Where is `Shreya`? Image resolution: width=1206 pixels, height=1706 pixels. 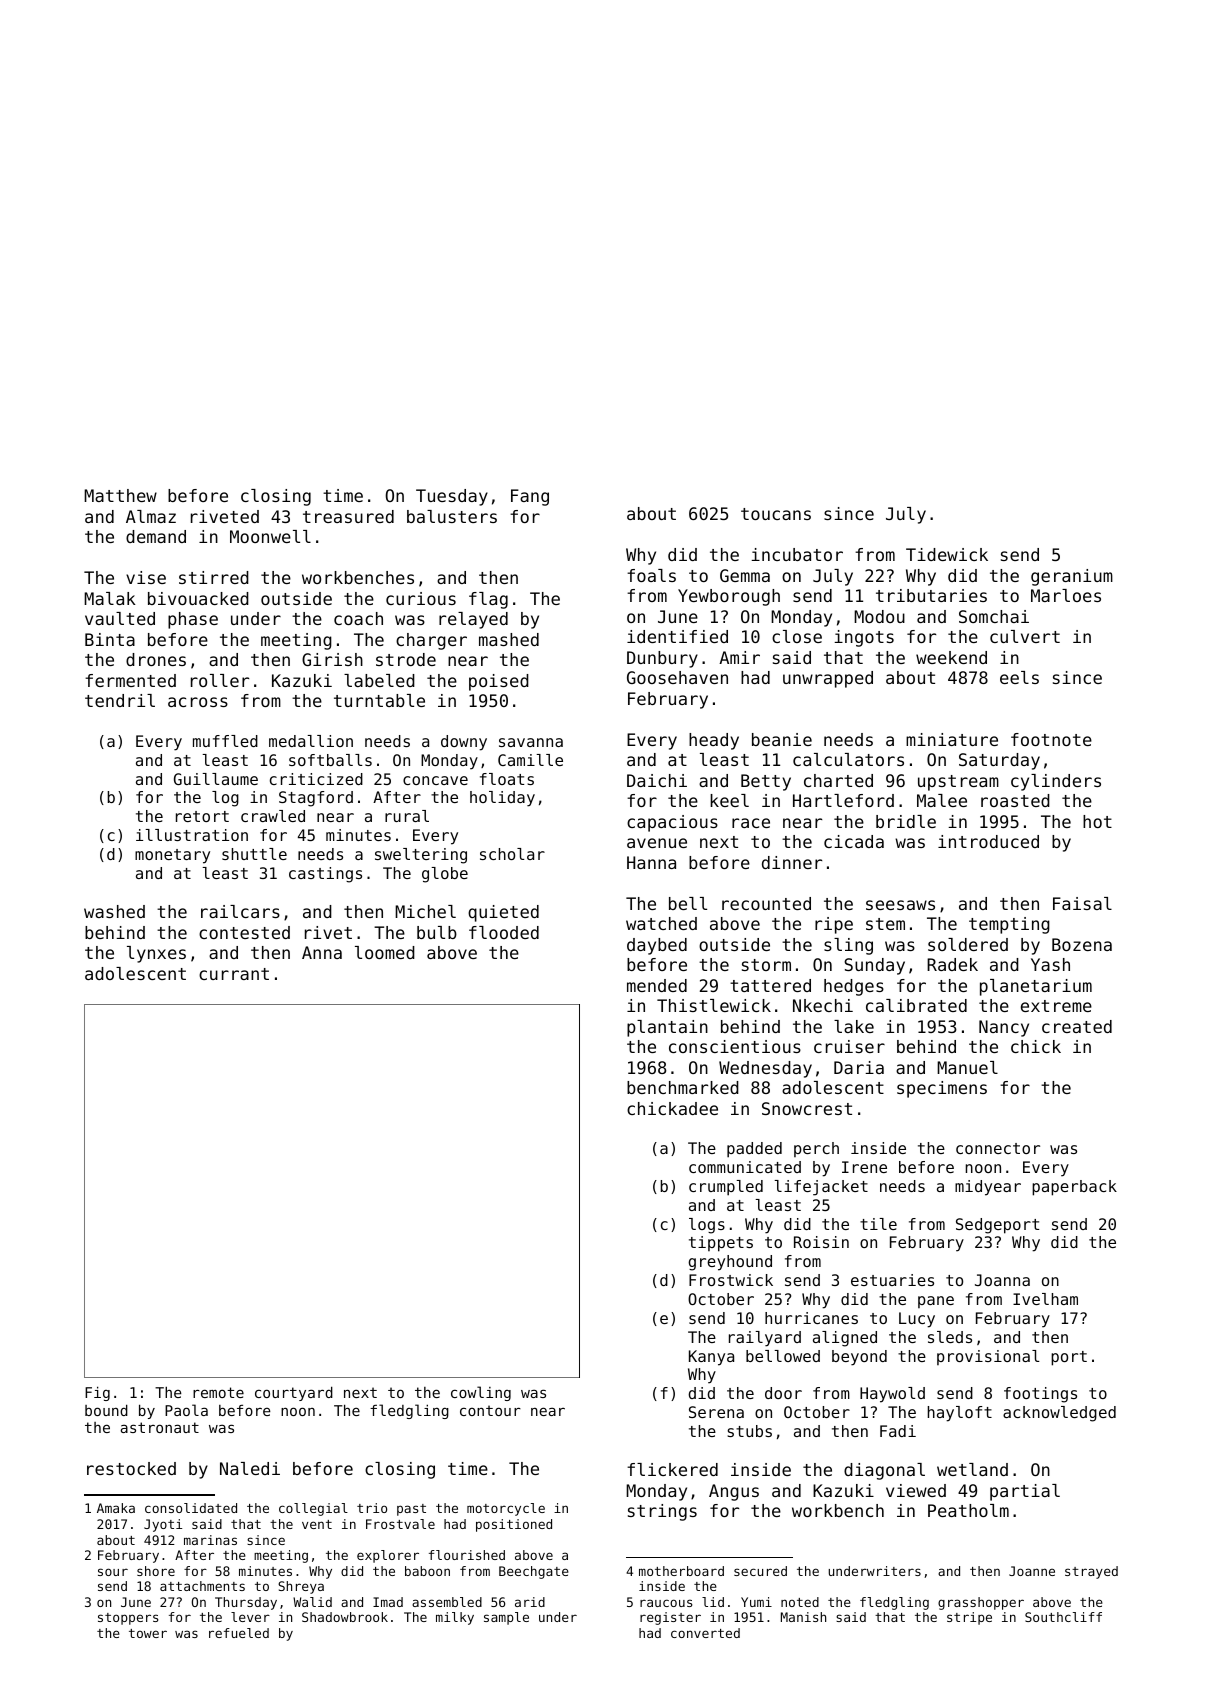
Shreya is located at coordinates (301, 1587).
